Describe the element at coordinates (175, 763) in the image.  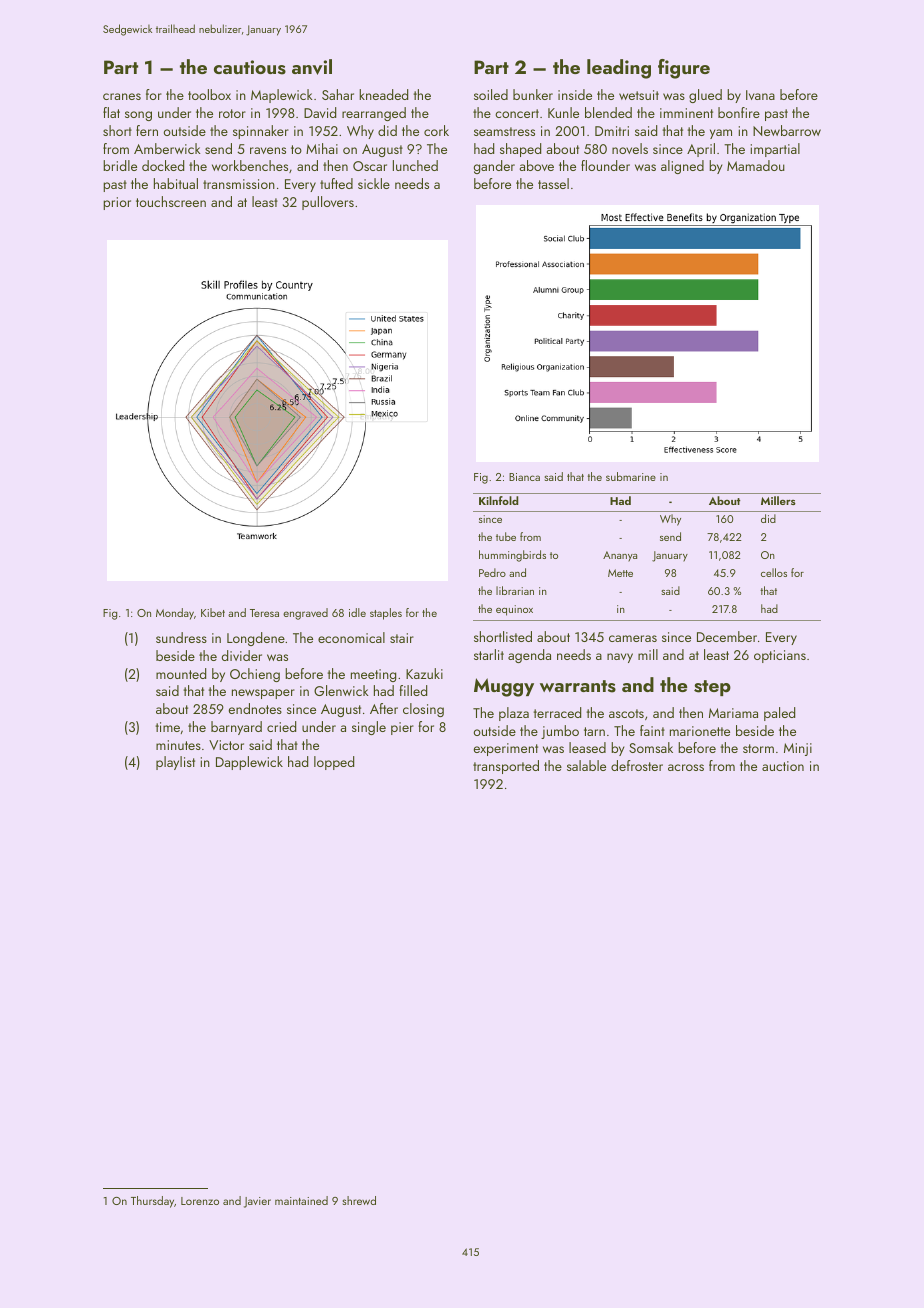
I see `playlist` at that location.
